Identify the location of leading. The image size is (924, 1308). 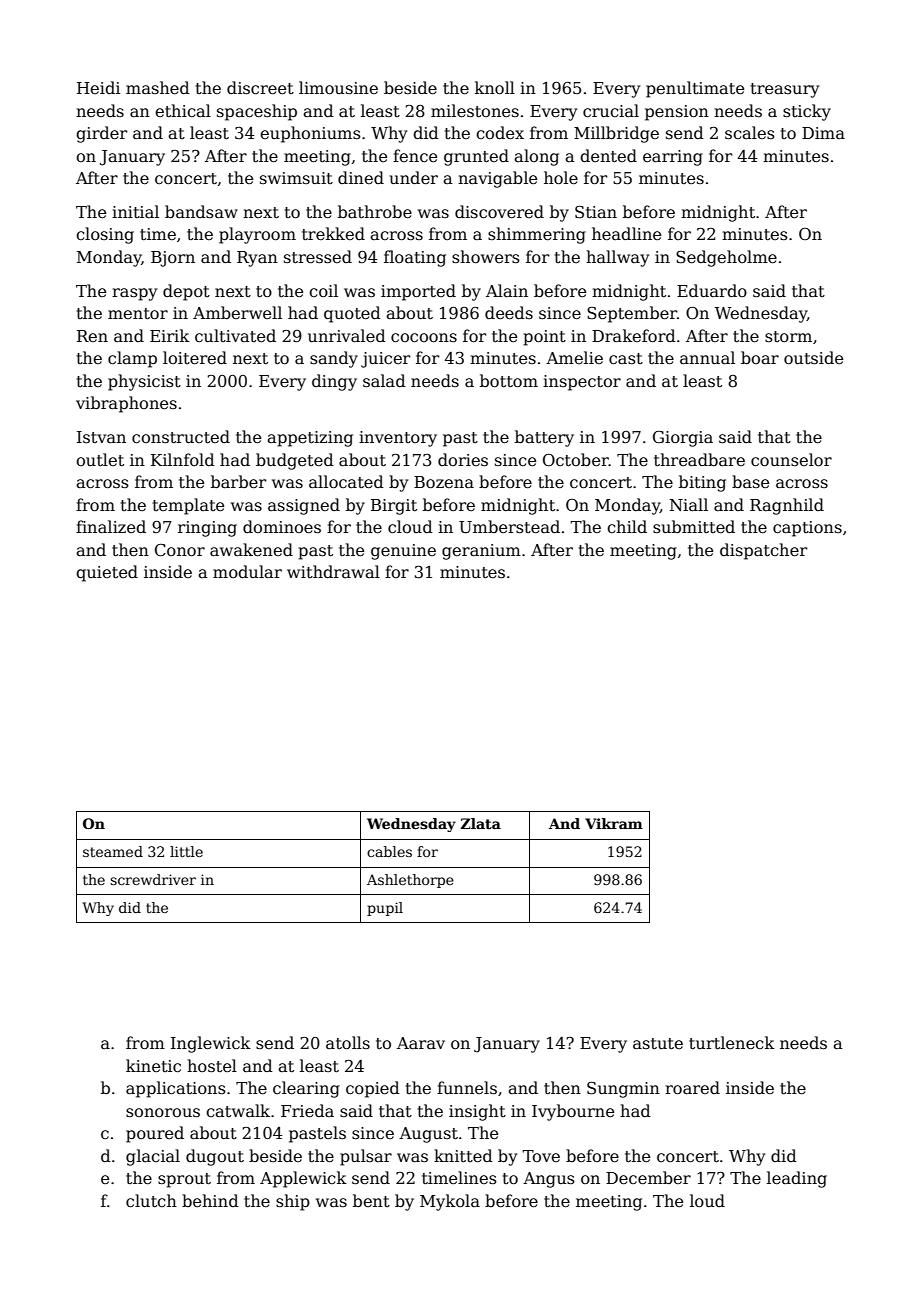
(797, 1179).
